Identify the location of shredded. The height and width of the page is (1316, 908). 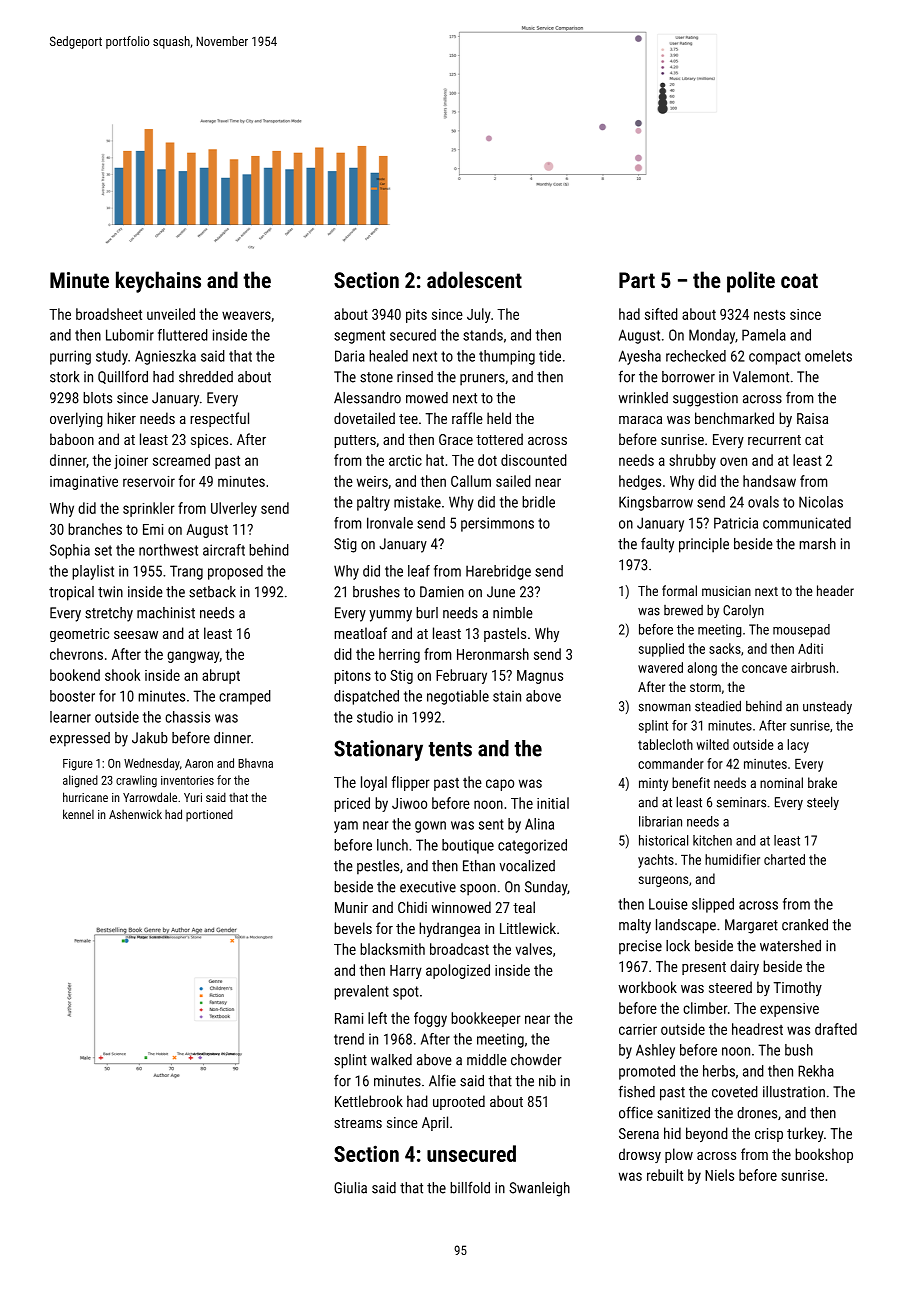
(206, 377).
